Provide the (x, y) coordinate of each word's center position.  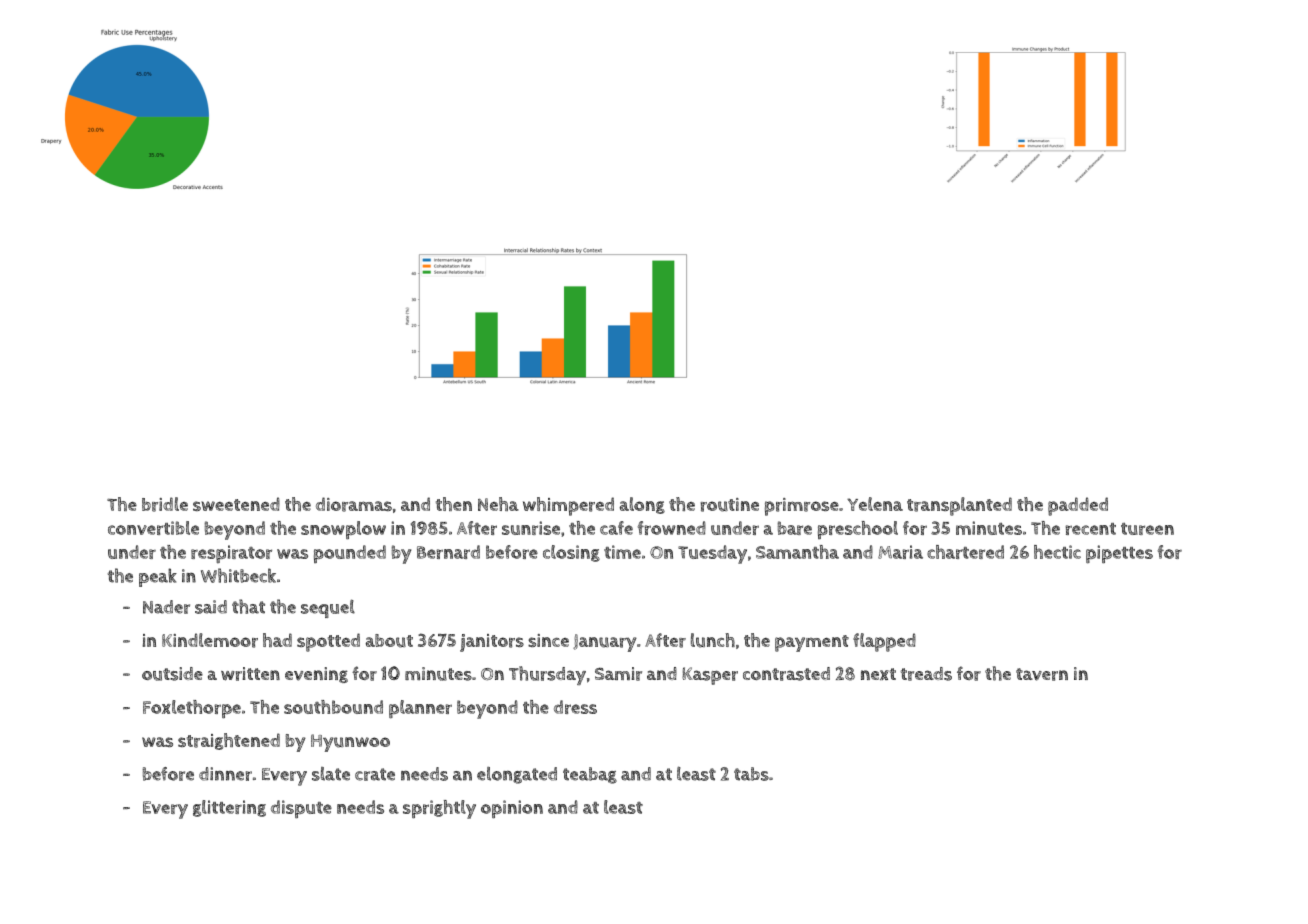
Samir (618, 674)
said (211, 607)
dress (575, 707)
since (548, 640)
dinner (225, 774)
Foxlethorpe (192, 709)
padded (1078, 506)
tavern (1042, 674)
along (642, 505)
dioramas (354, 504)
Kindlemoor (210, 640)
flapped (884, 642)
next (878, 674)
